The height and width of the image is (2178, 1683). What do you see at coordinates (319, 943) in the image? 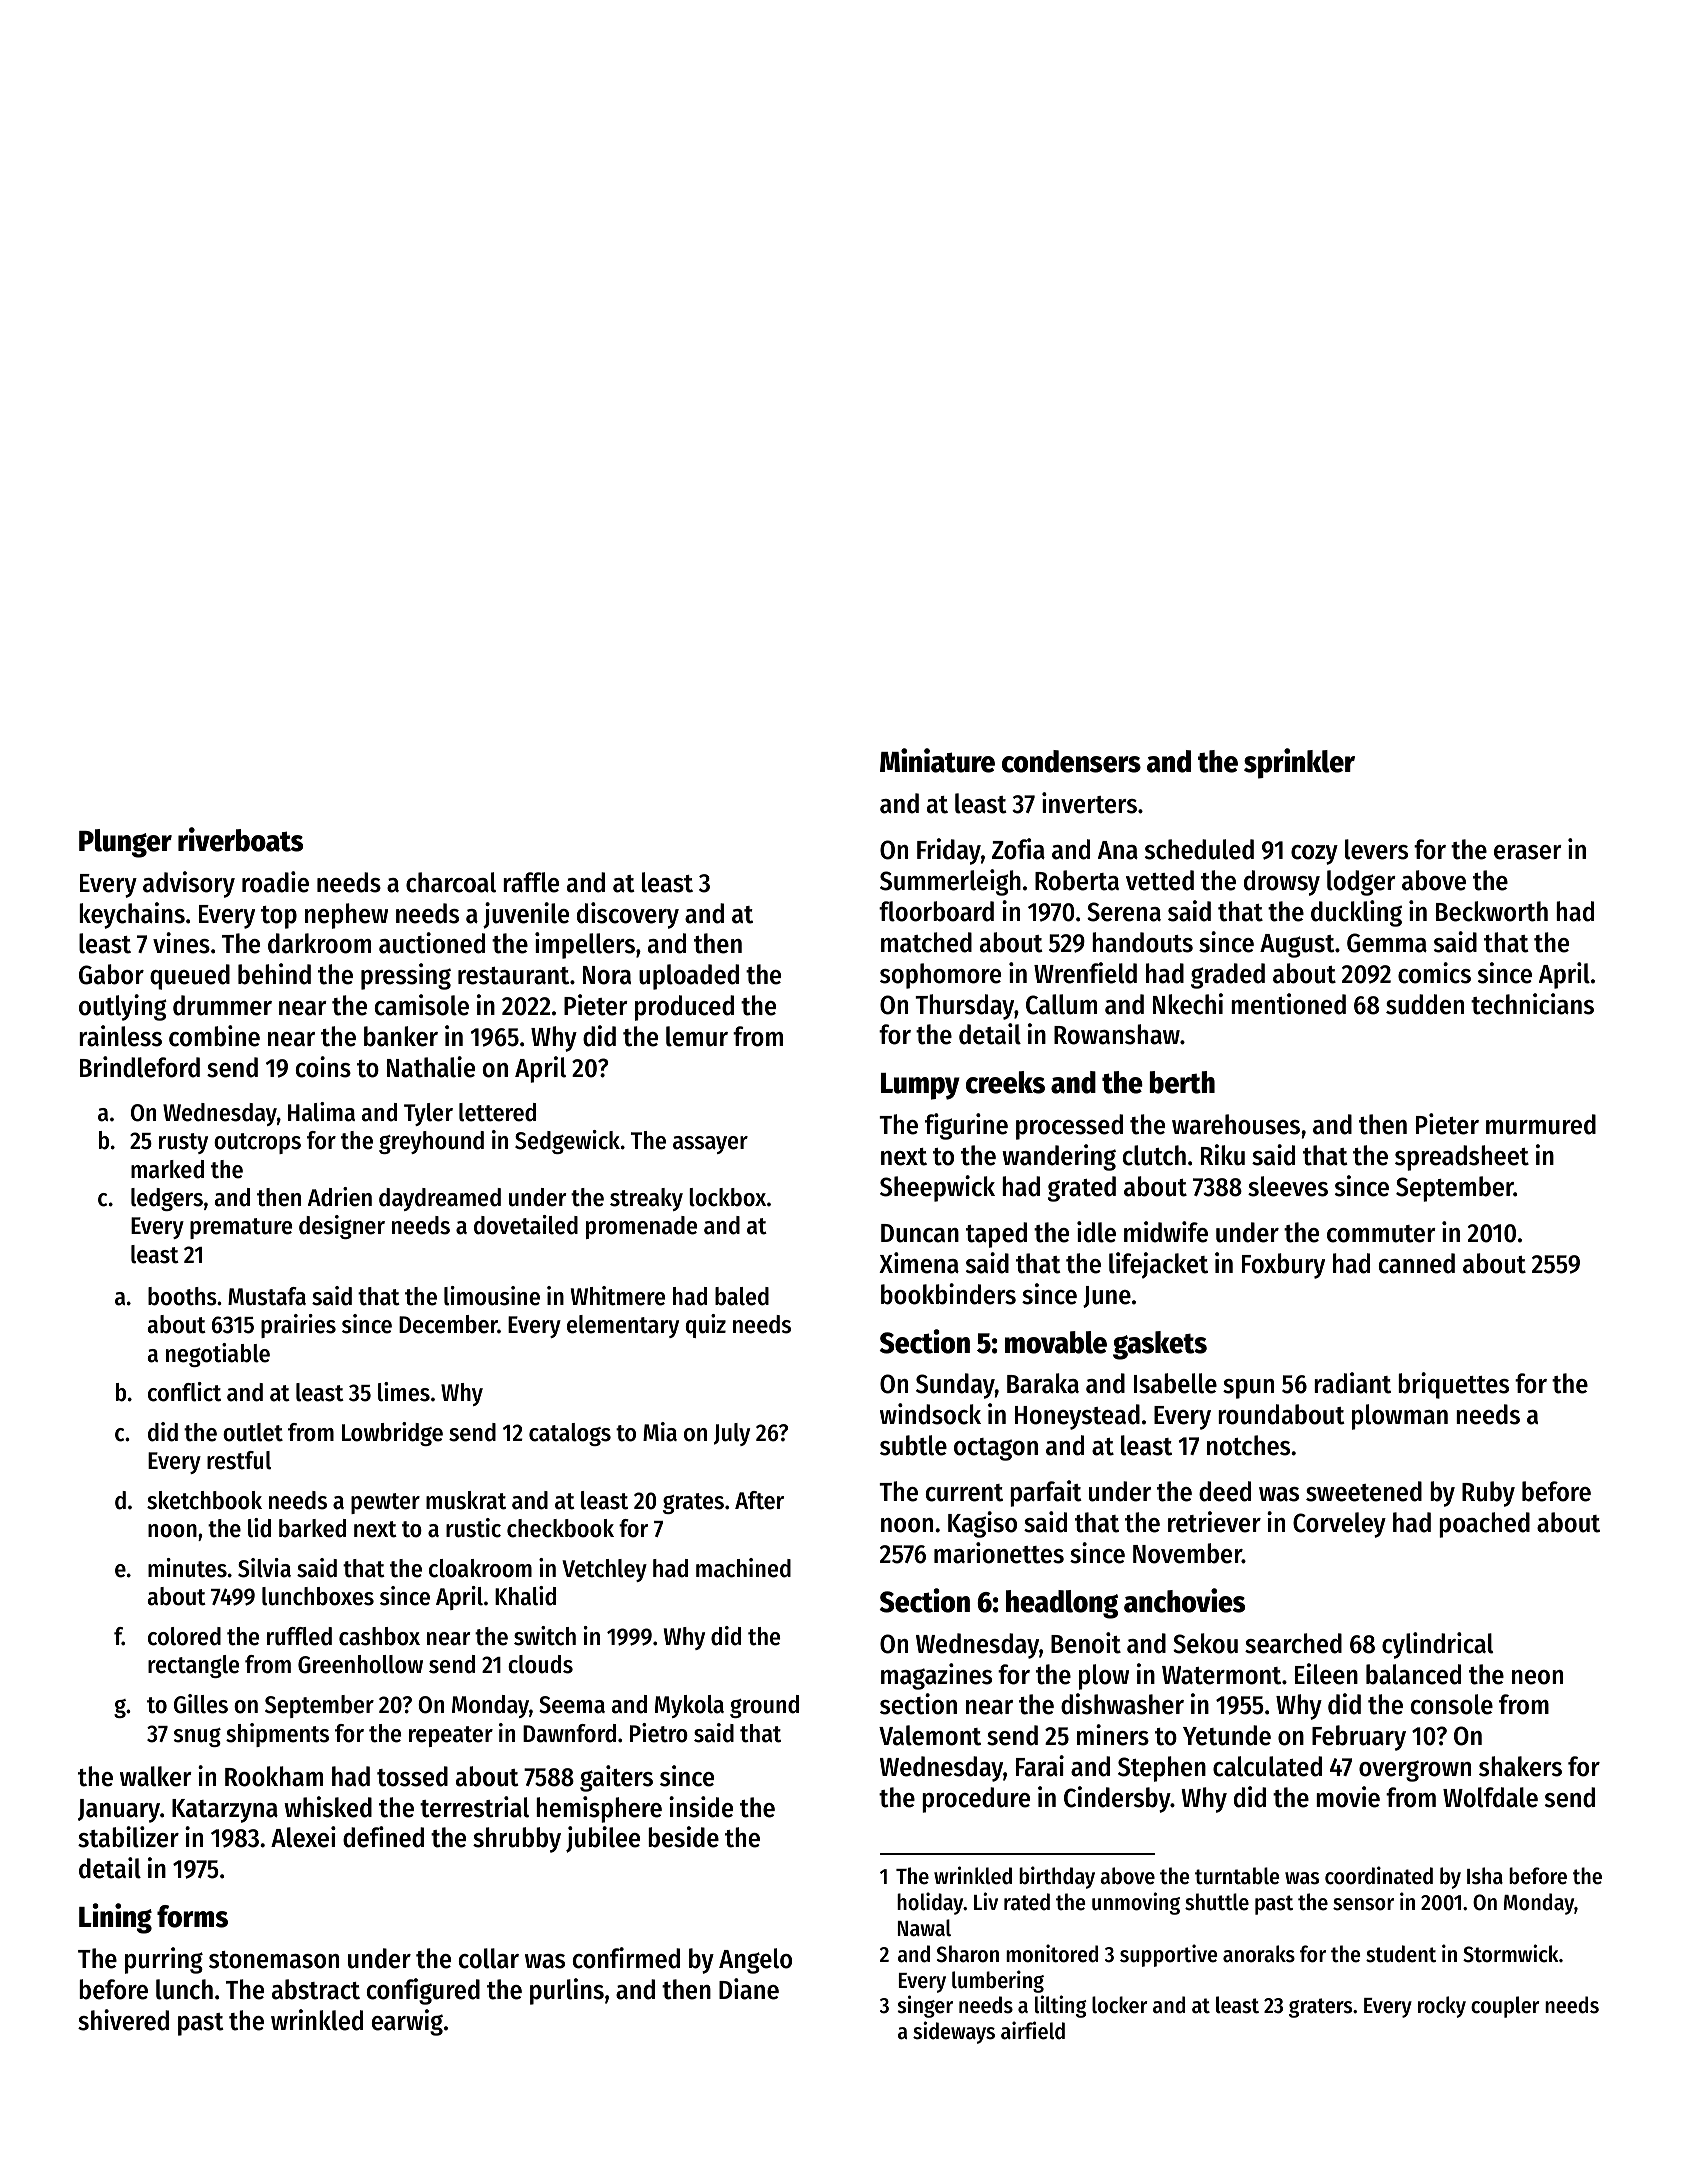
I see `darkroom` at bounding box center [319, 943].
